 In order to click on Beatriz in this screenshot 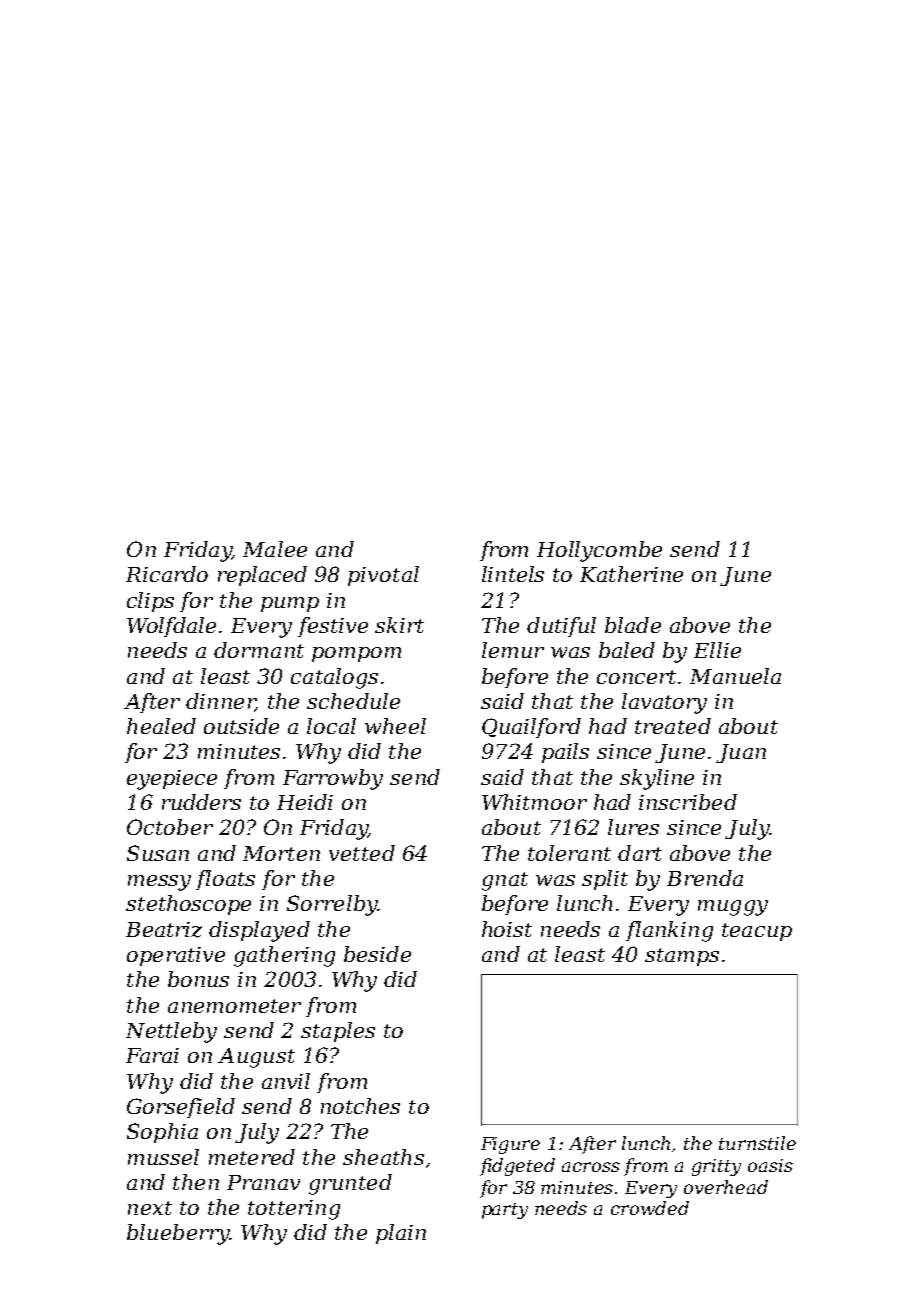, I will do `click(164, 930)`.
